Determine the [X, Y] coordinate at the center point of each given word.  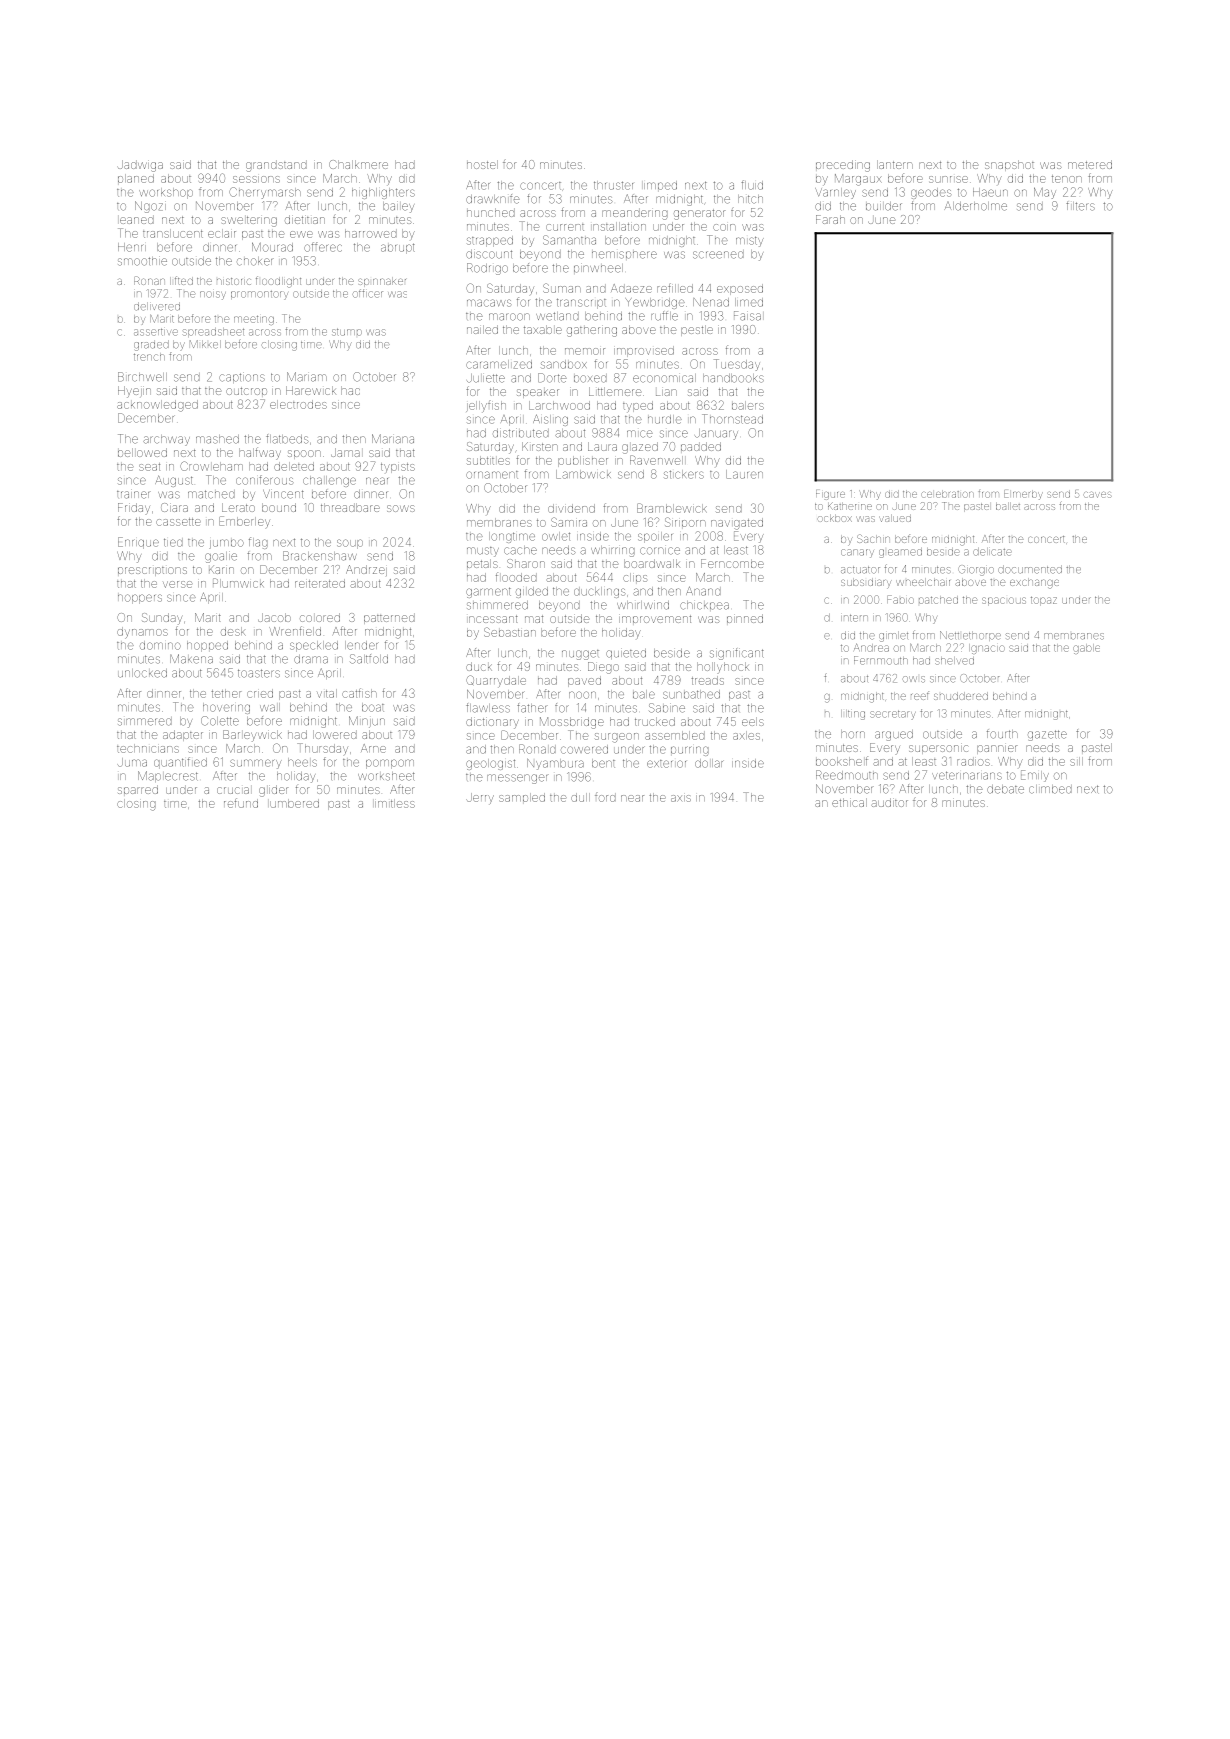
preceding [843, 166]
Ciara [174, 507]
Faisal [747, 316]
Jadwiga [140, 166]
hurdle [665, 419]
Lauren [744, 474]
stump [347, 332]
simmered [145, 721]
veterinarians [967, 775]
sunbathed [691, 694]
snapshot [1009, 165]
